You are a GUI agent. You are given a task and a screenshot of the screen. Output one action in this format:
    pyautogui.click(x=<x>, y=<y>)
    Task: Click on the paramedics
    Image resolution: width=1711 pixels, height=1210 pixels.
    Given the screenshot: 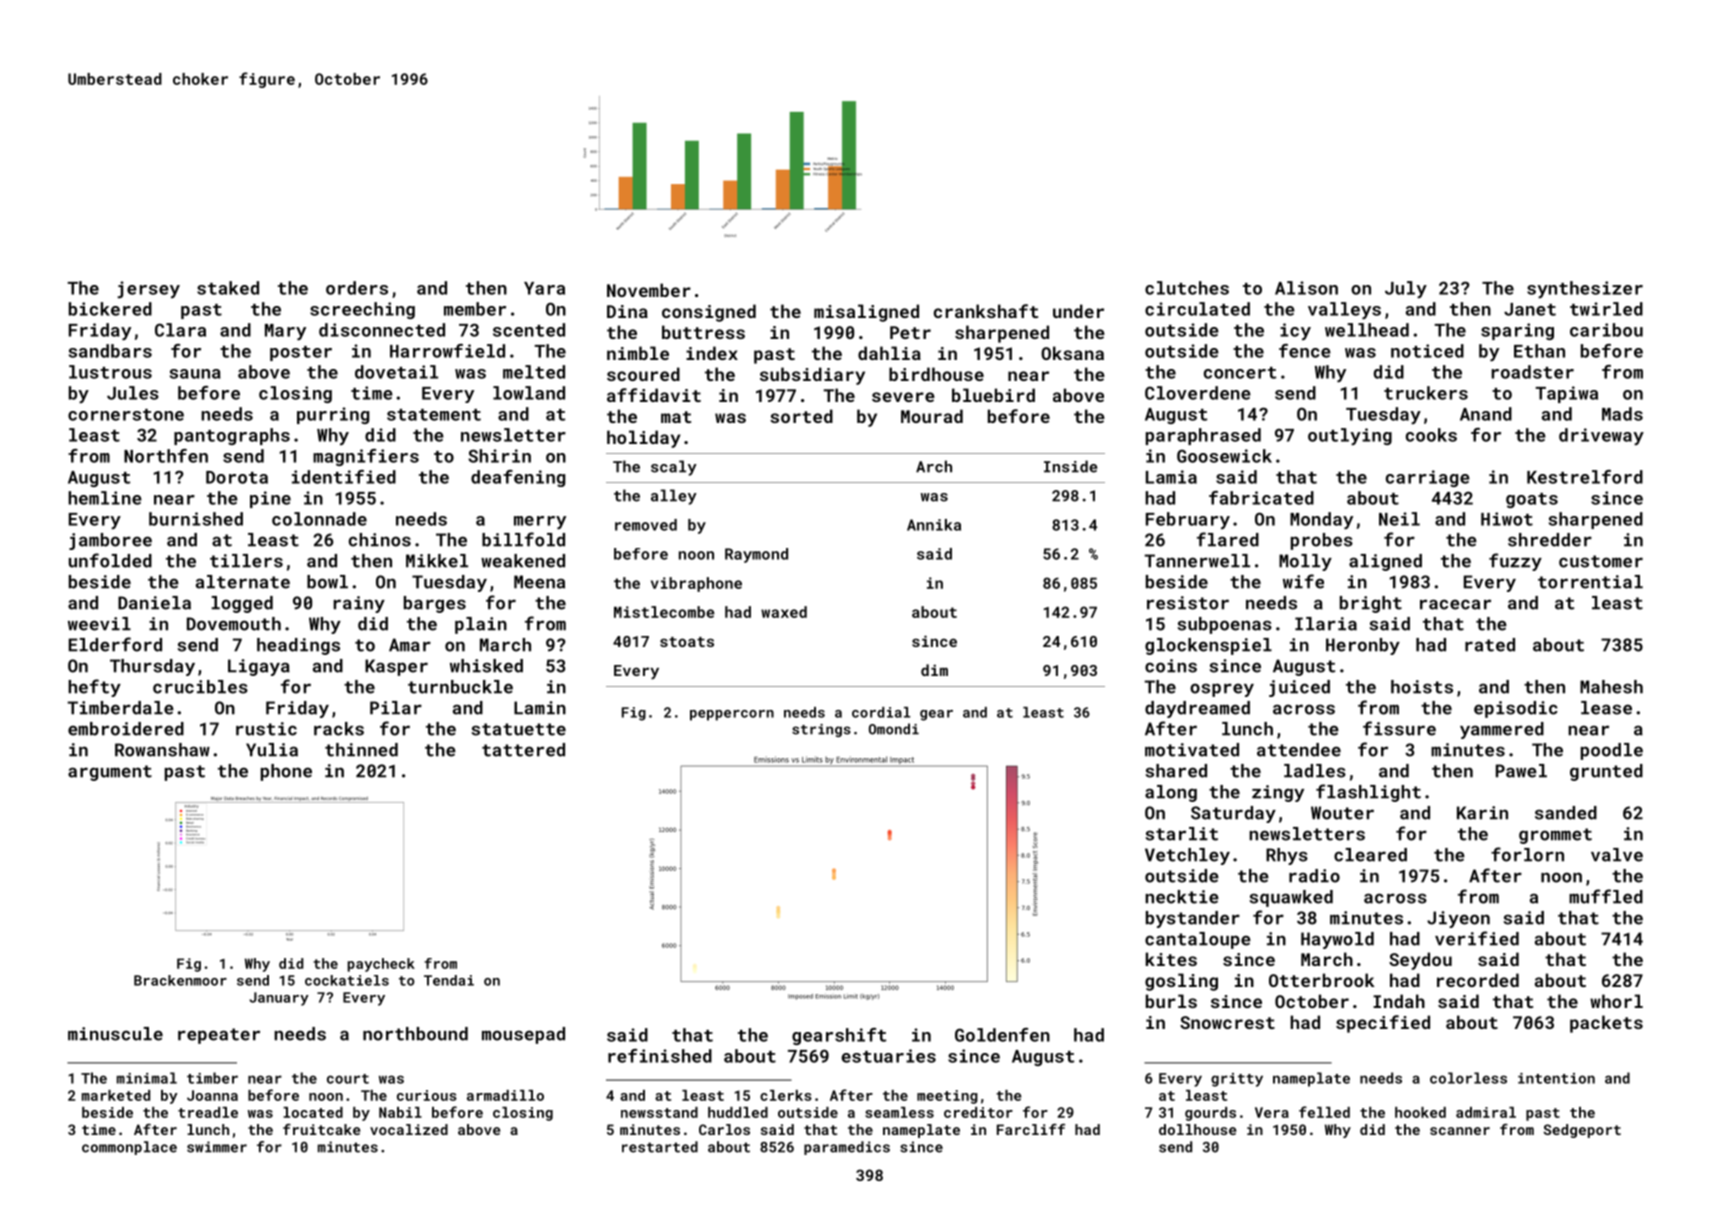 What is the action you would take?
    pyautogui.click(x=847, y=1148)
